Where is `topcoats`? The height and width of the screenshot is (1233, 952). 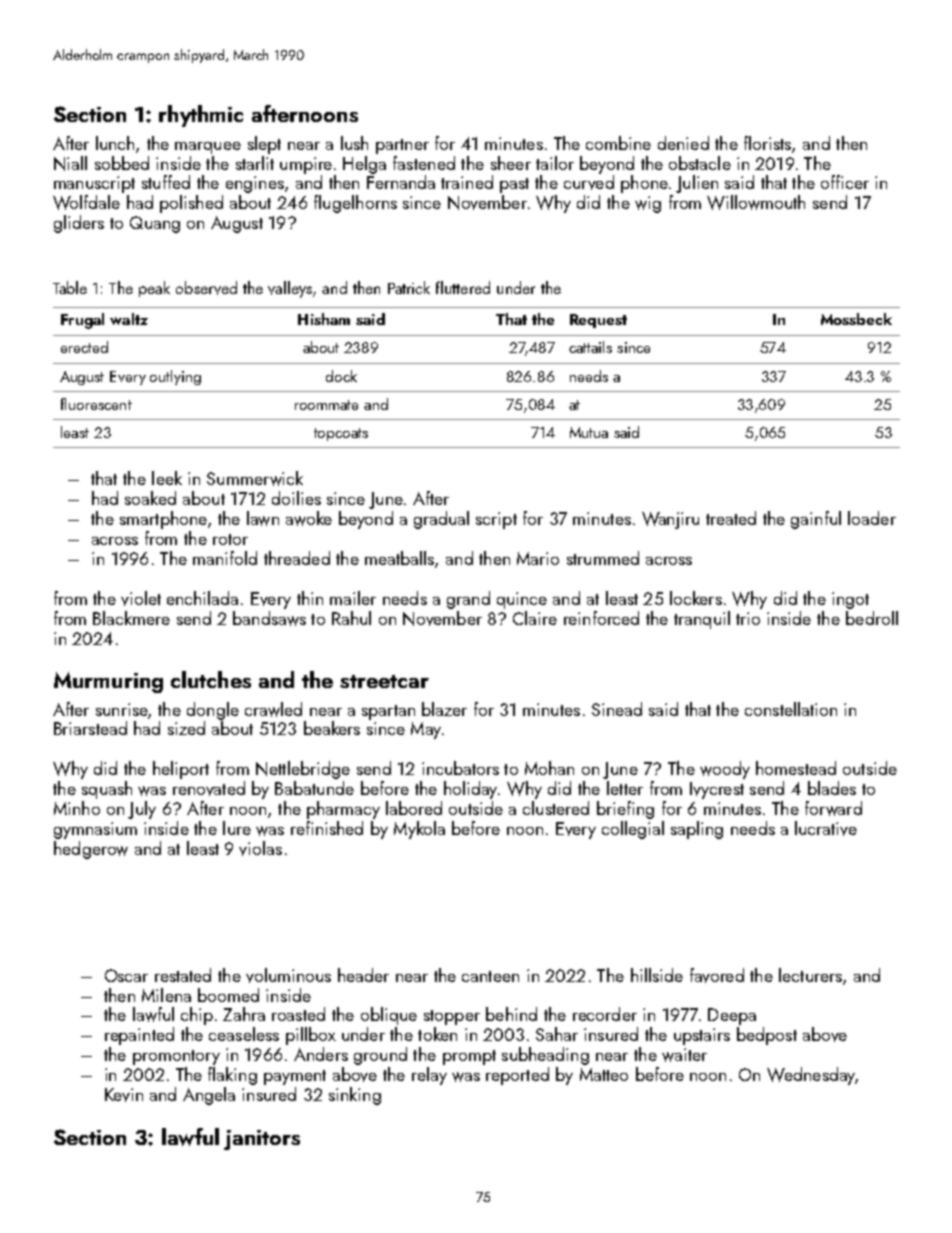 topcoats is located at coordinates (341, 434).
